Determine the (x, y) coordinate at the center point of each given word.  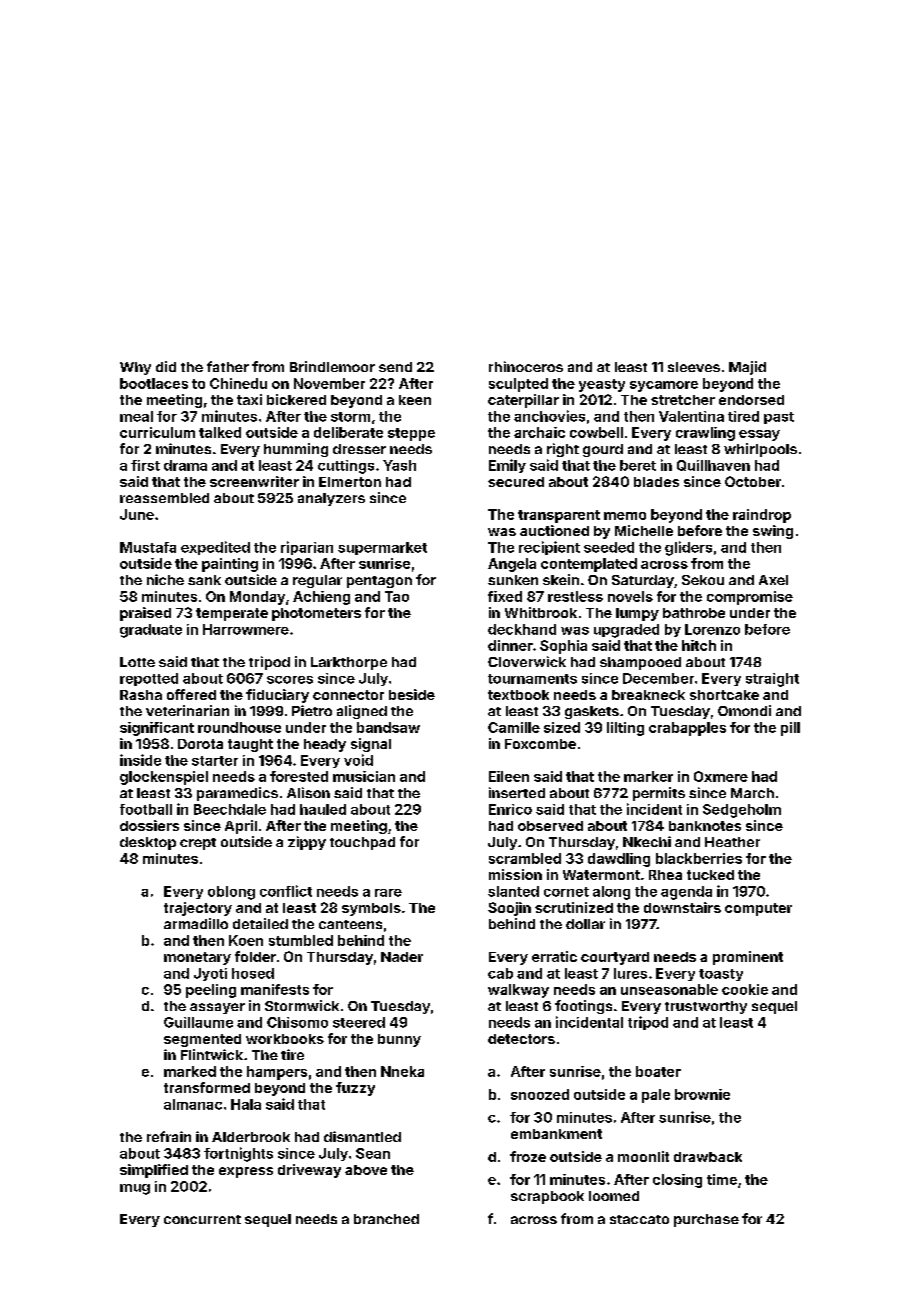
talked (220, 432)
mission (515, 874)
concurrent (202, 1219)
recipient (549, 548)
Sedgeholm (742, 811)
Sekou (703, 580)
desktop (148, 843)
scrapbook (547, 1197)
